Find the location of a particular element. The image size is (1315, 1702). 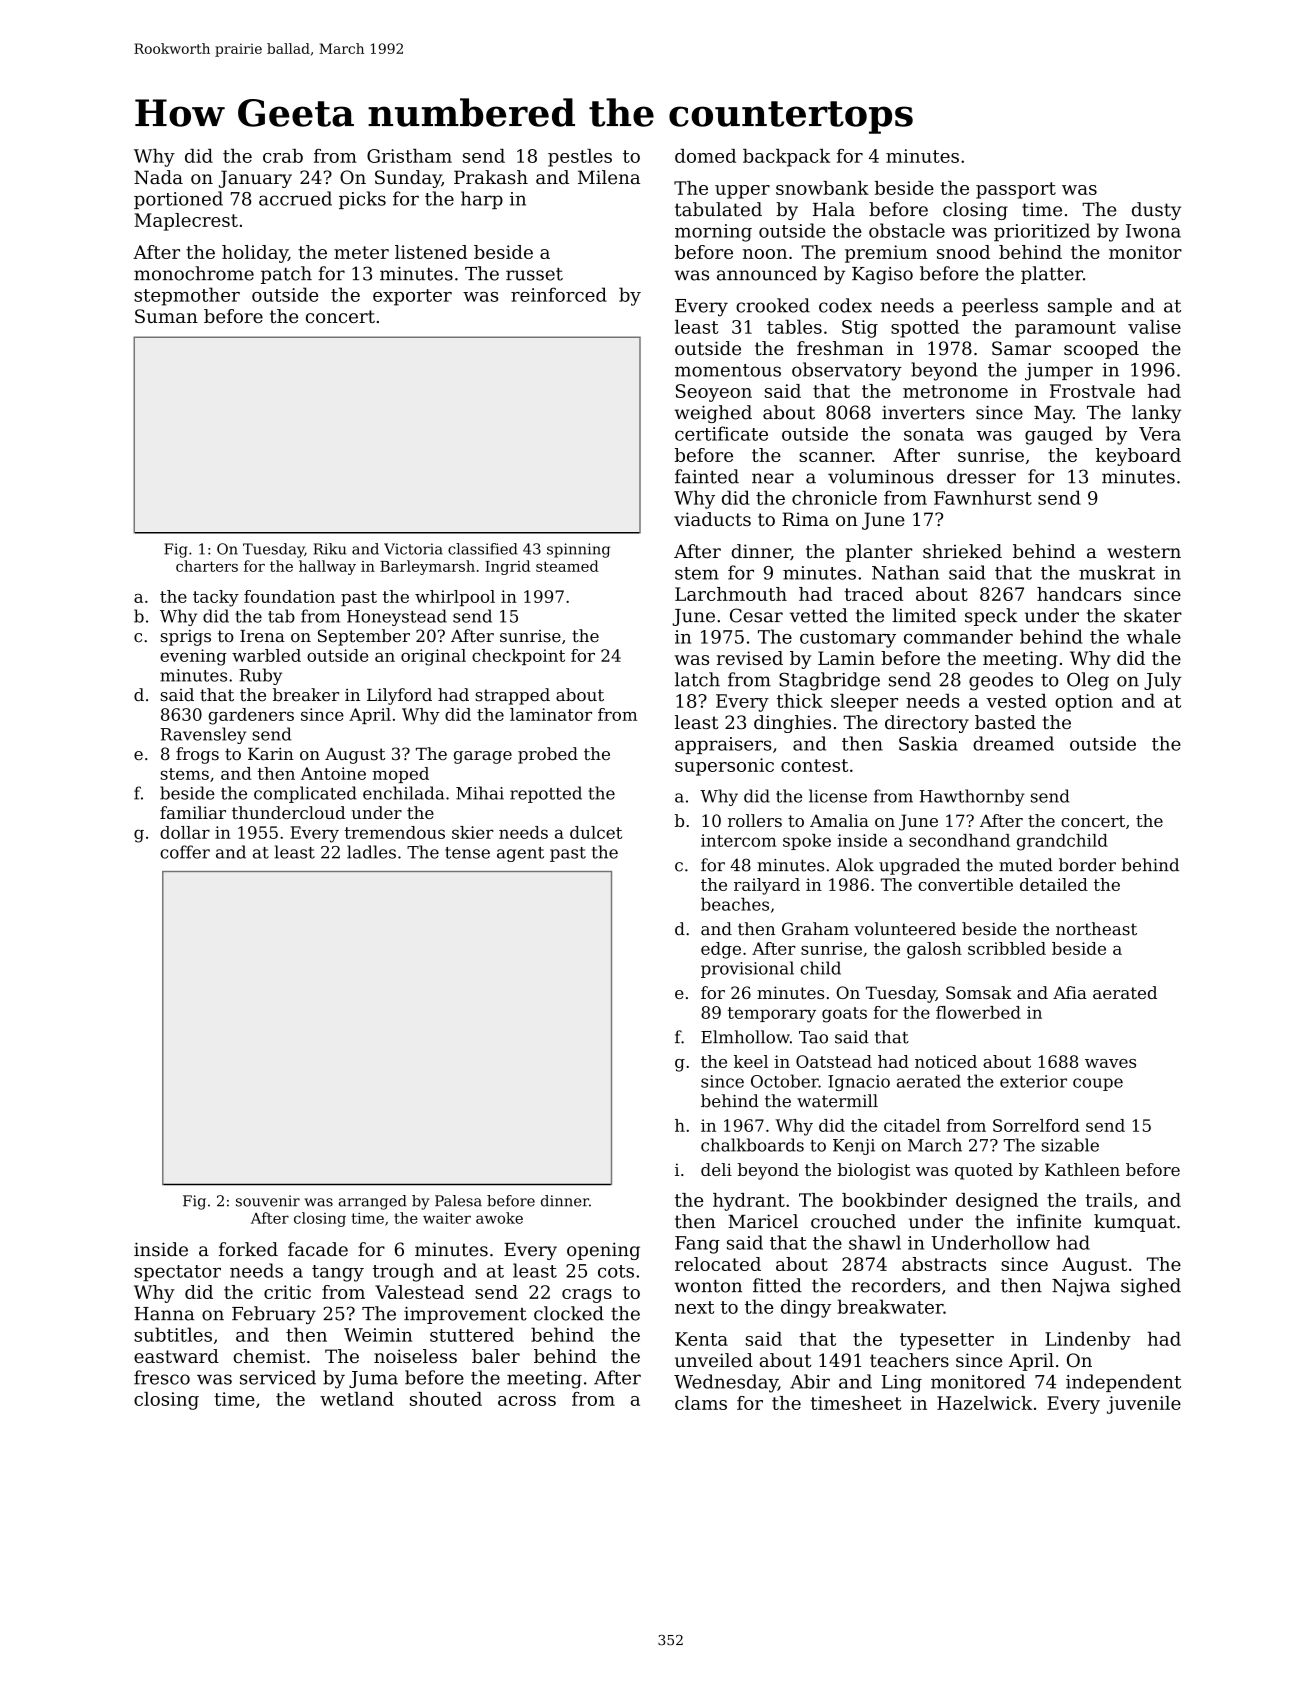

weighed is located at coordinates (713, 414).
